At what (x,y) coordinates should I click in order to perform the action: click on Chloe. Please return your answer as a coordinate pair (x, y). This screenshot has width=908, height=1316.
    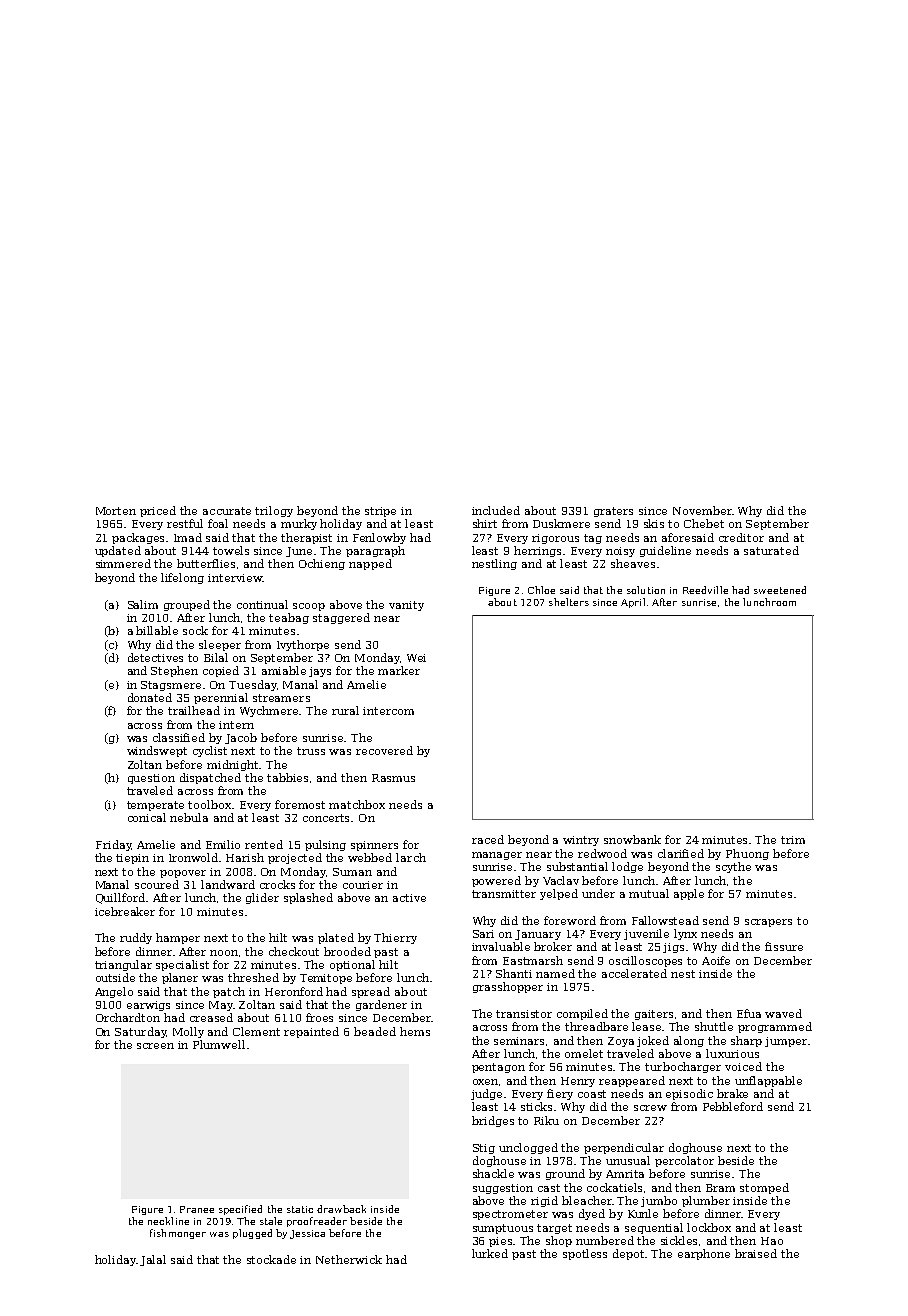
    Looking at the image, I should click on (541, 590).
